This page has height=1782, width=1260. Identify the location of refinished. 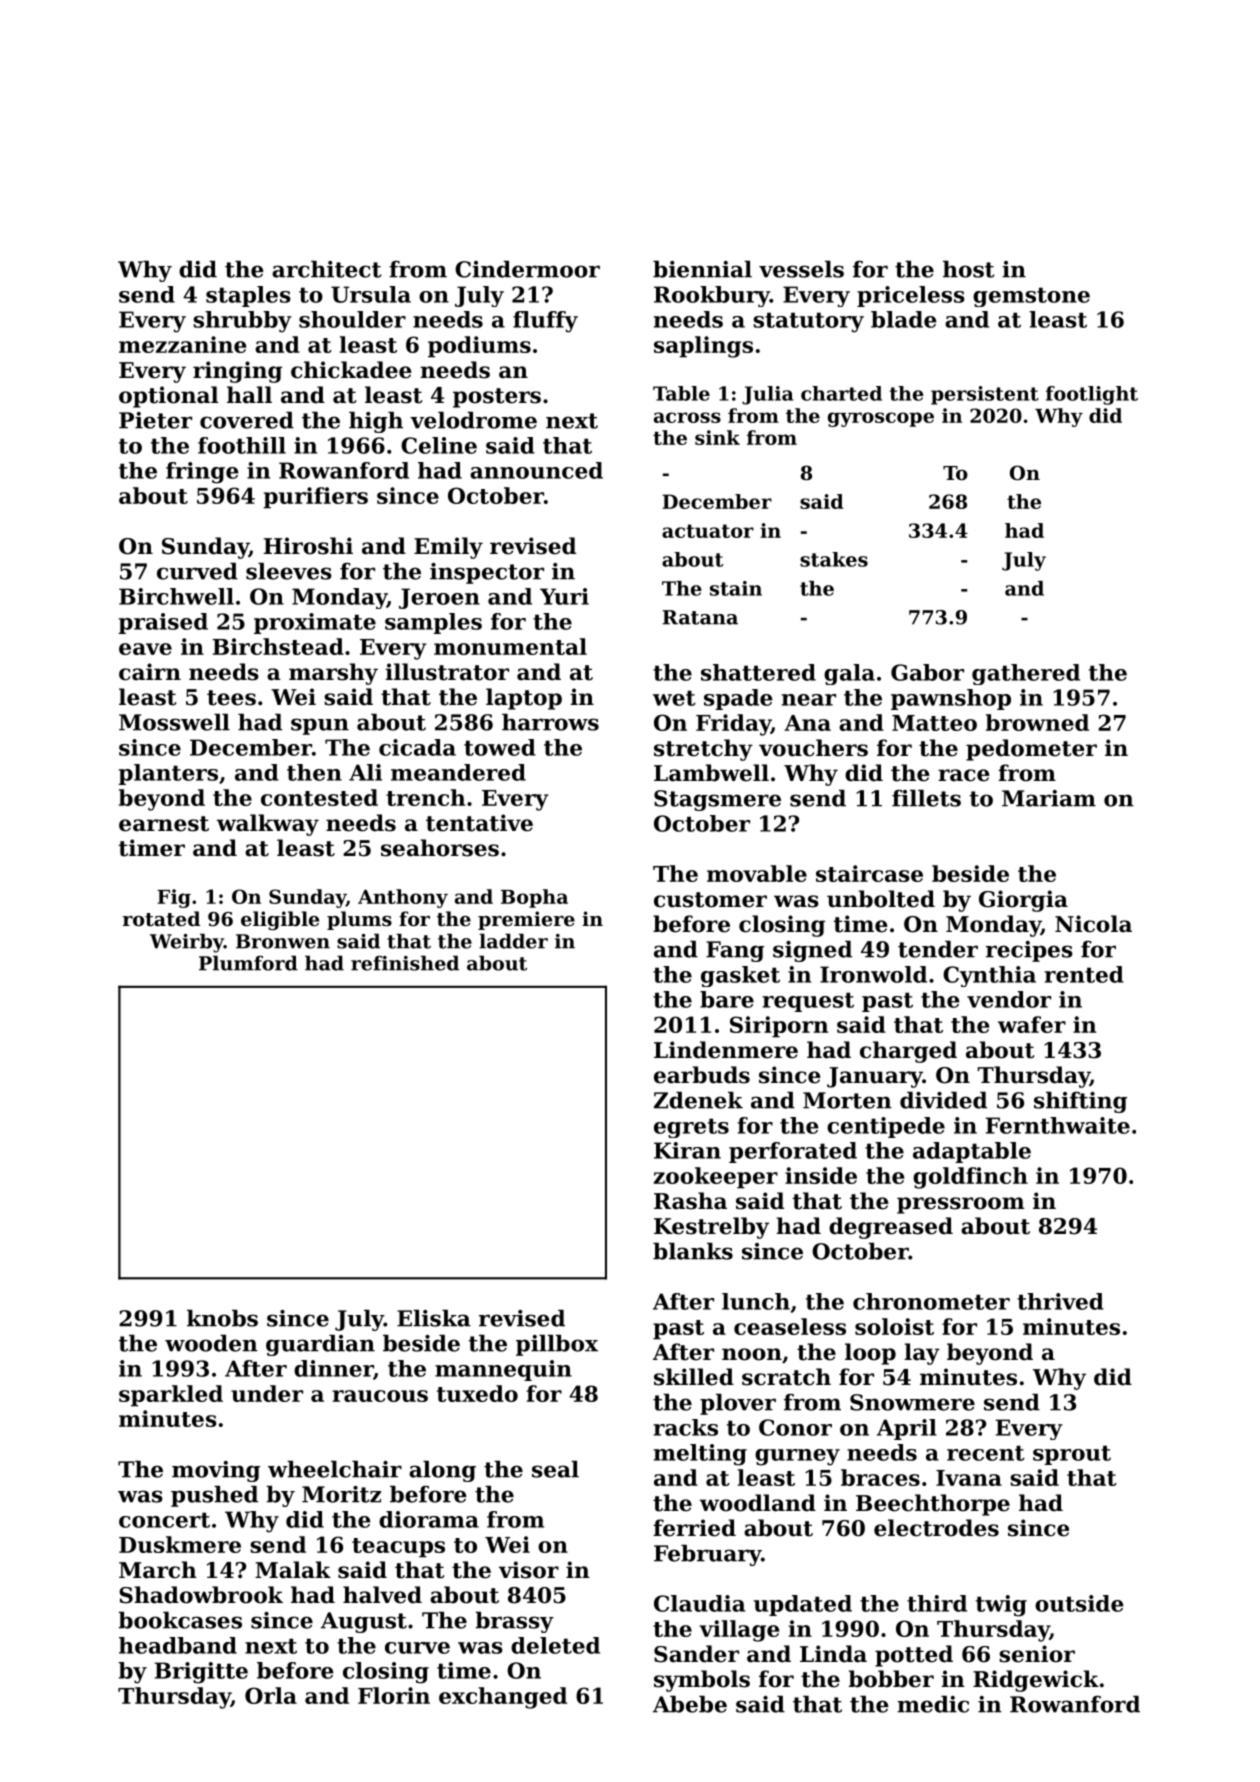
(405, 963).
